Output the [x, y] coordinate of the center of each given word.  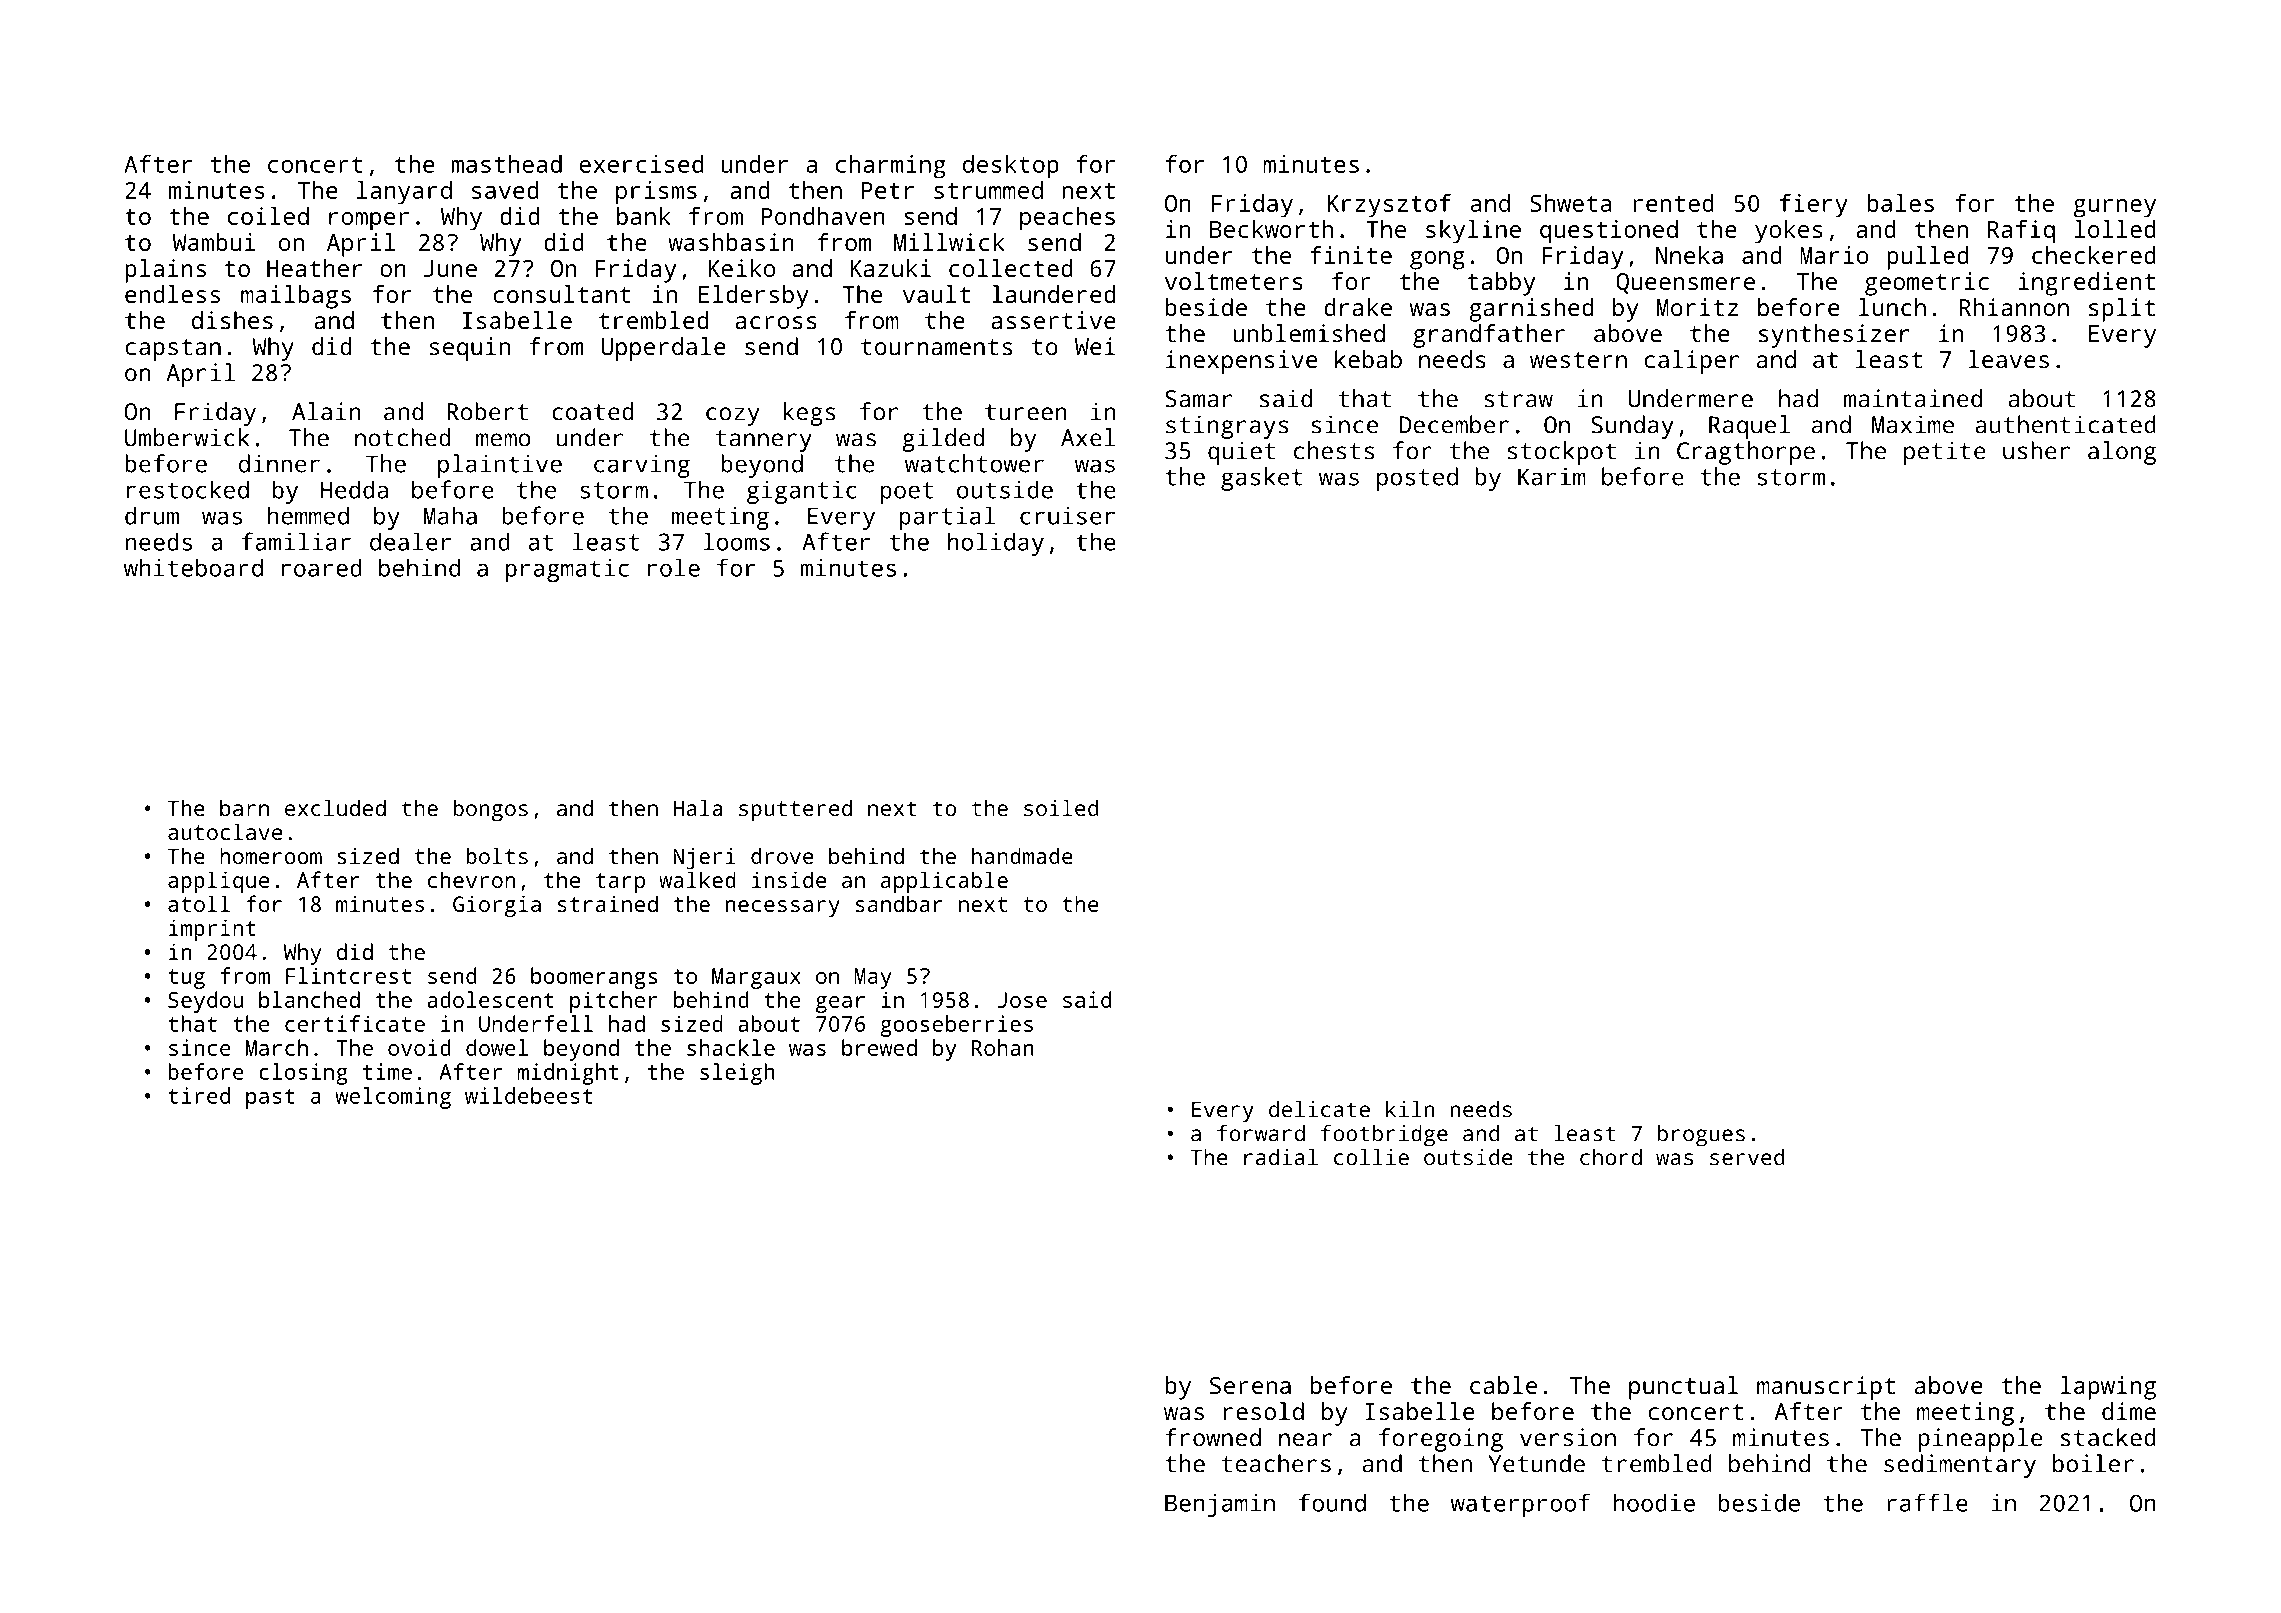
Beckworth [1272, 229]
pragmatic [567, 570]
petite [1945, 453]
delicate [1319, 1109]
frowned [1213, 1437]
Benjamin [1220, 1505]
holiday [996, 544]
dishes [232, 320]
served [1747, 1157]
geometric [1927, 284]
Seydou [205, 1002]
